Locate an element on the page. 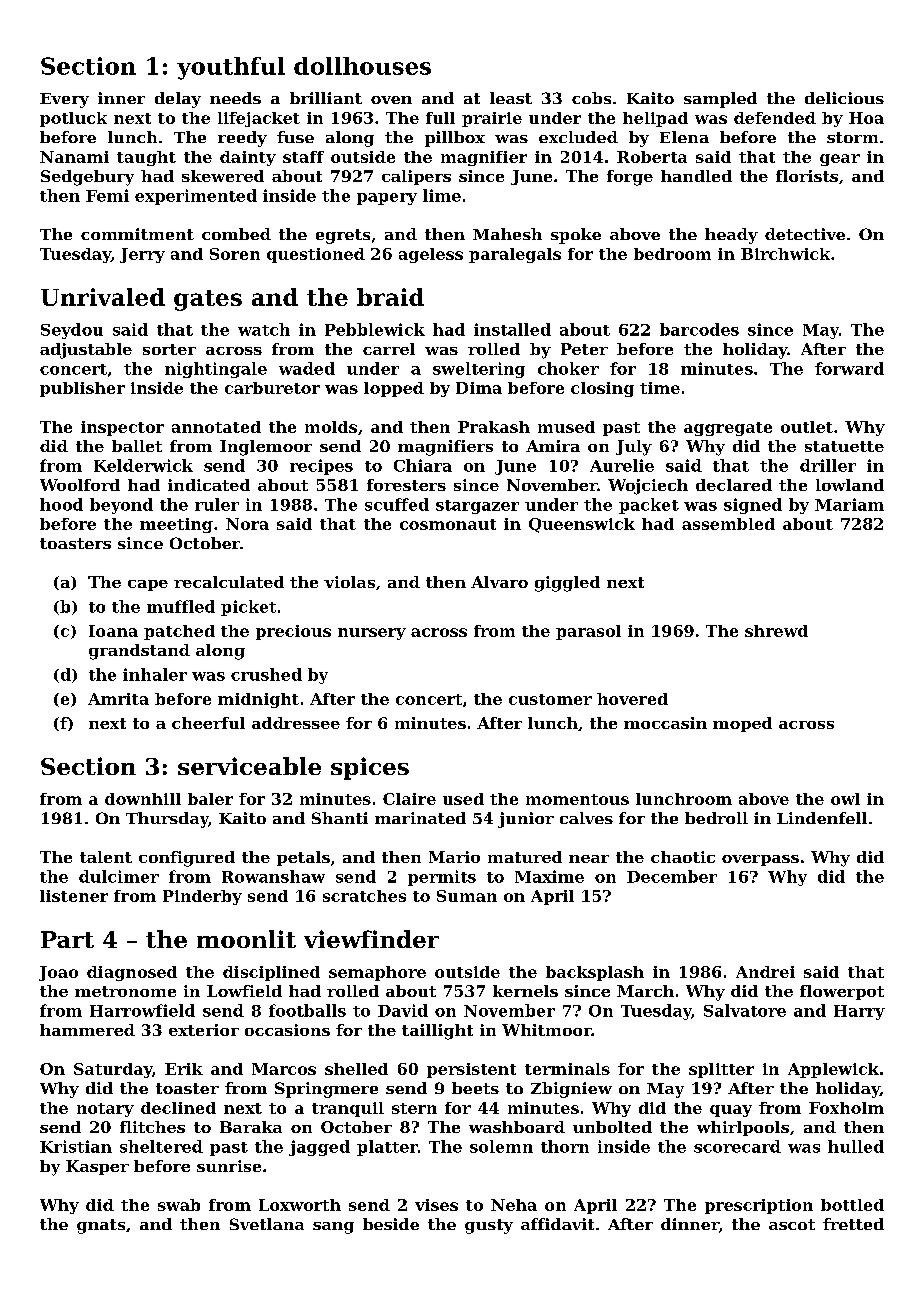  excluded is located at coordinates (578, 137).
